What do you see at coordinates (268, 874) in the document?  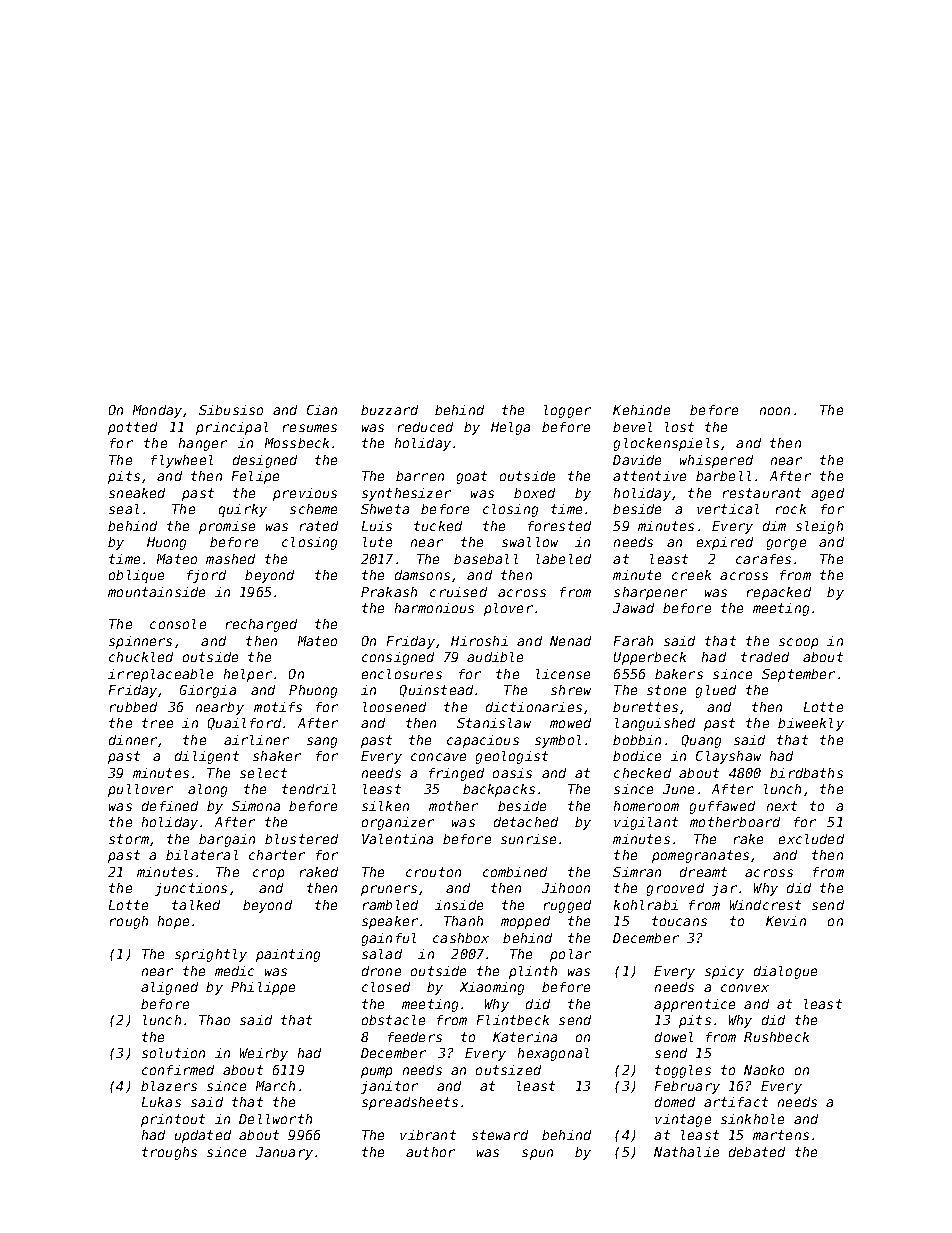 I see `crop` at bounding box center [268, 874].
